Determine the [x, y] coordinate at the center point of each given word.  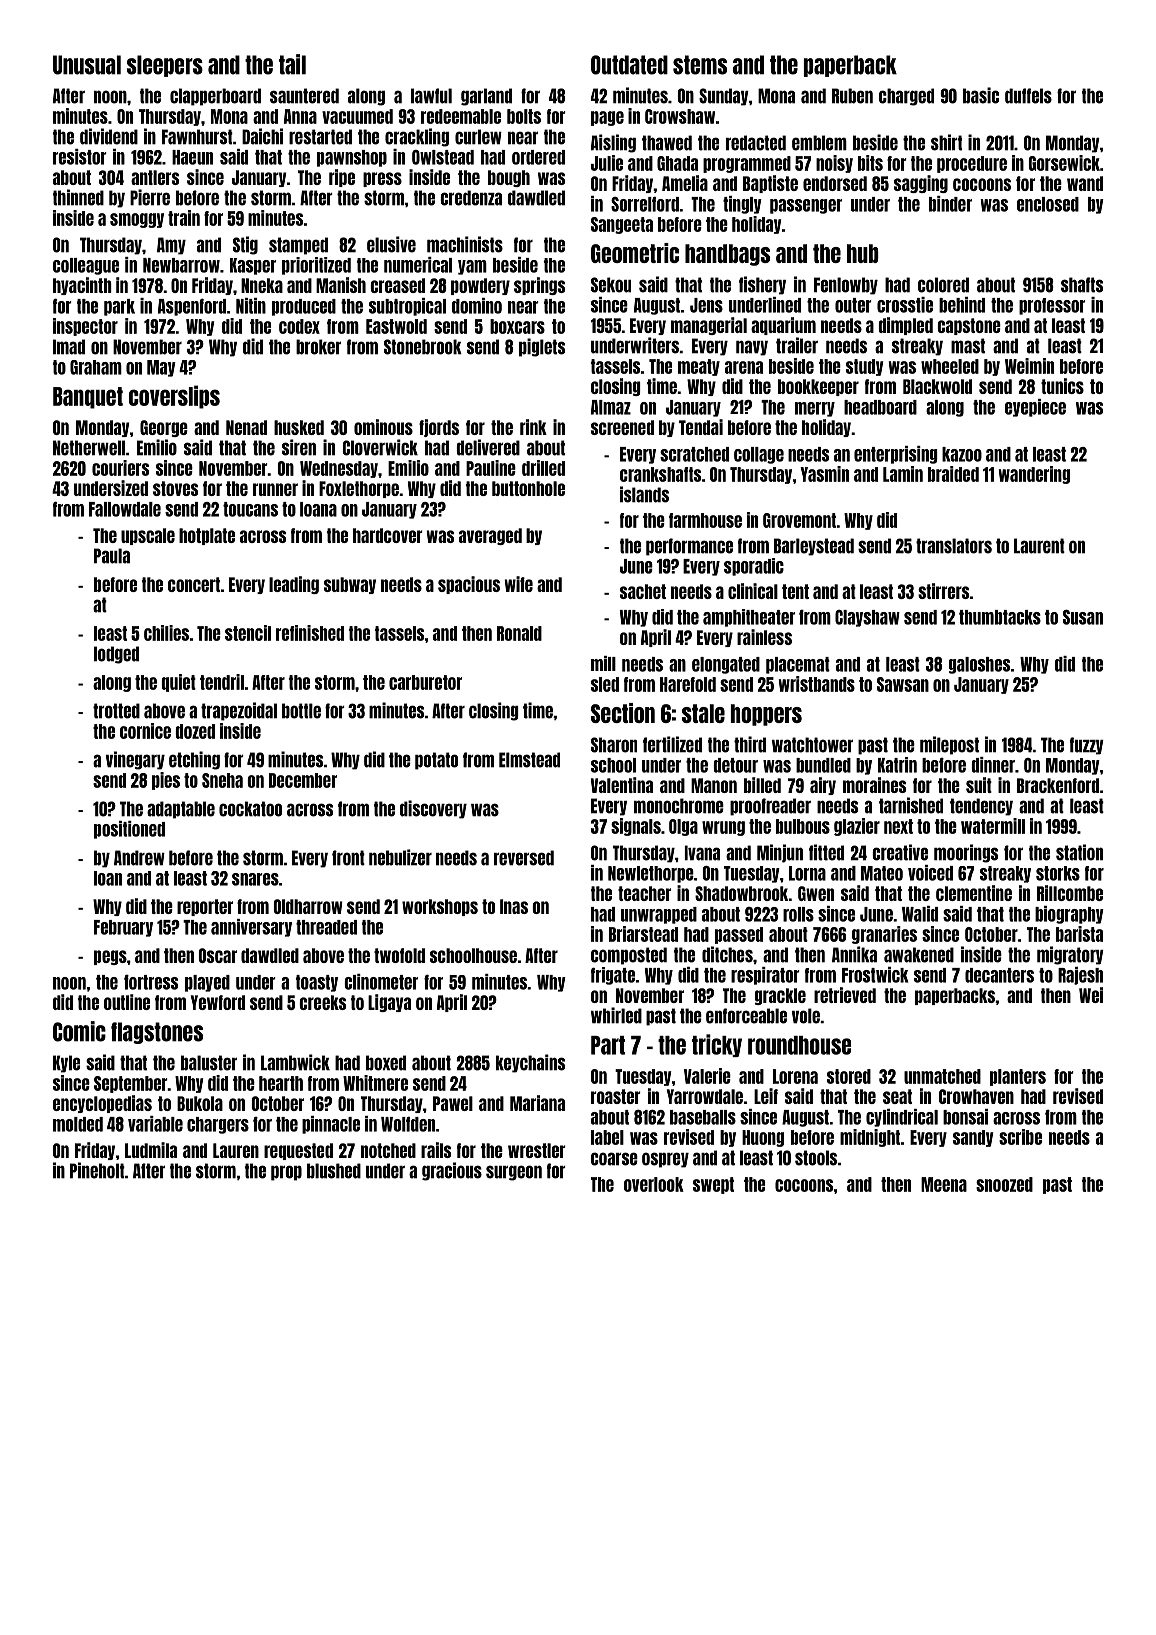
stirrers [943, 591]
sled [605, 684]
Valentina [622, 785]
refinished [310, 633]
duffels [1028, 96]
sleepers [165, 66]
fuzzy [1087, 746]
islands [644, 494]
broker [318, 347]
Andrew [139, 858]
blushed [334, 1171]
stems [700, 65]
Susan [1083, 617]
